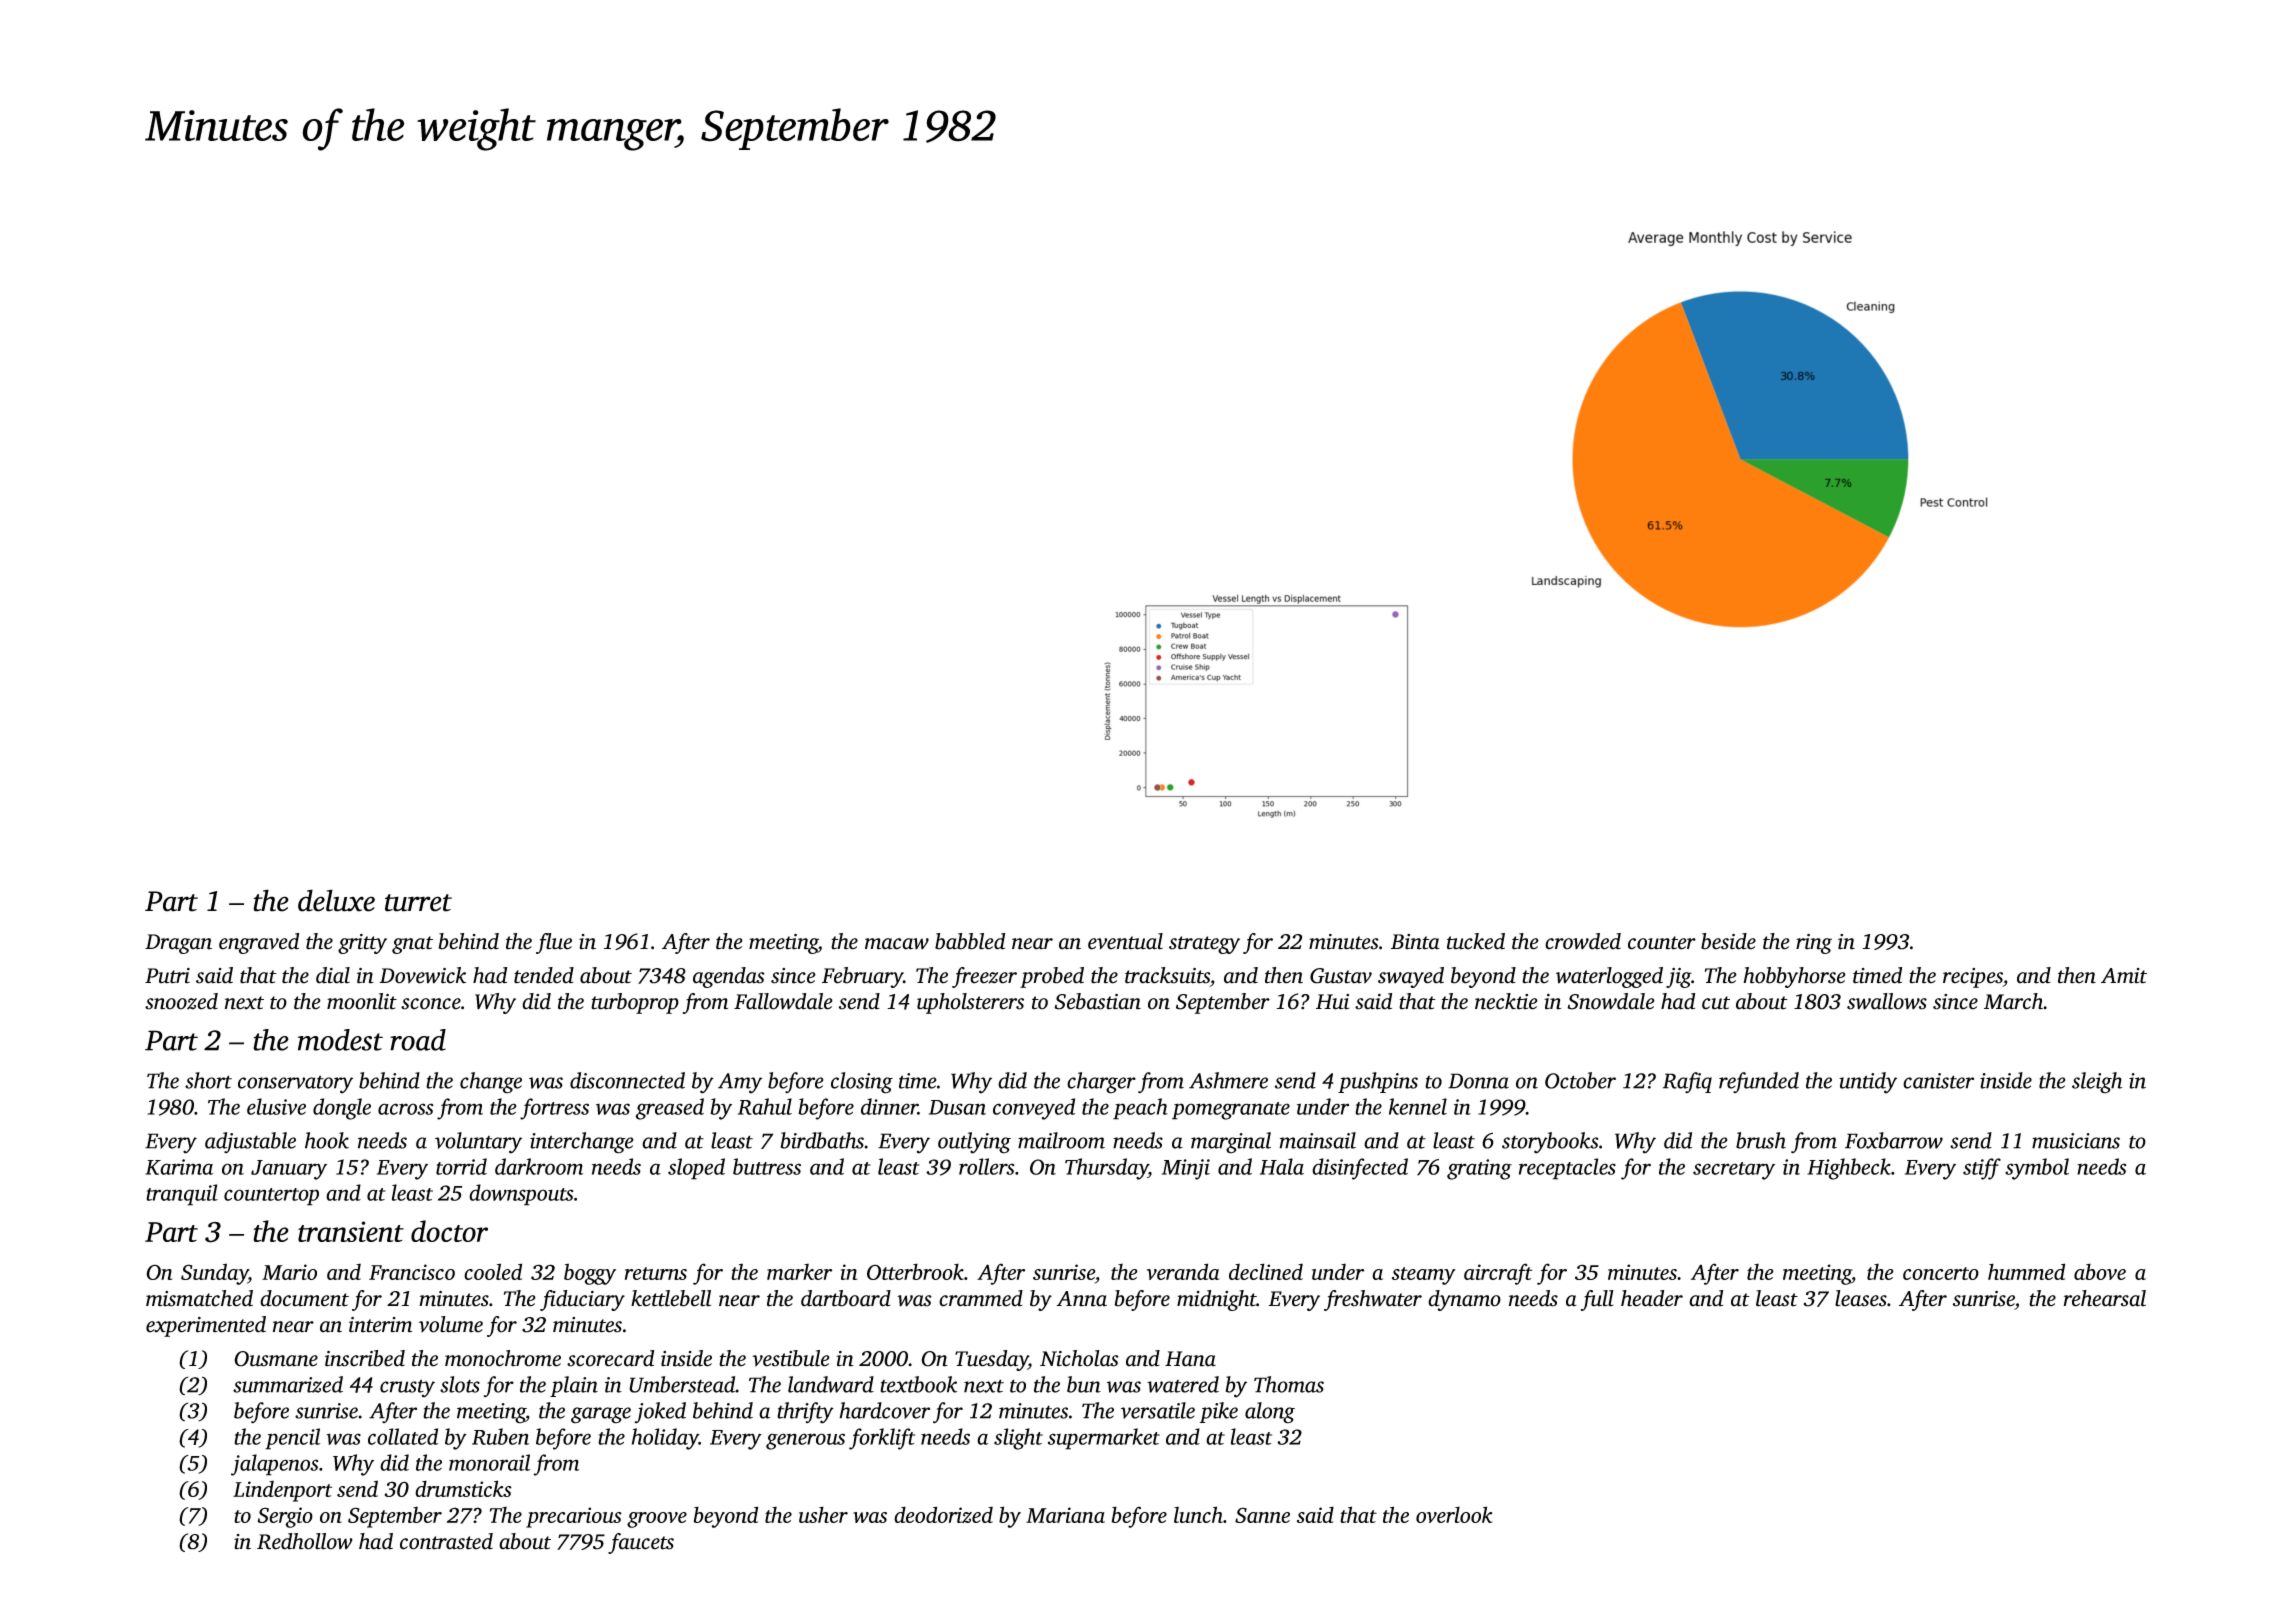  What do you see at coordinates (1478, 1081) in the screenshot?
I see `Donna` at bounding box center [1478, 1081].
